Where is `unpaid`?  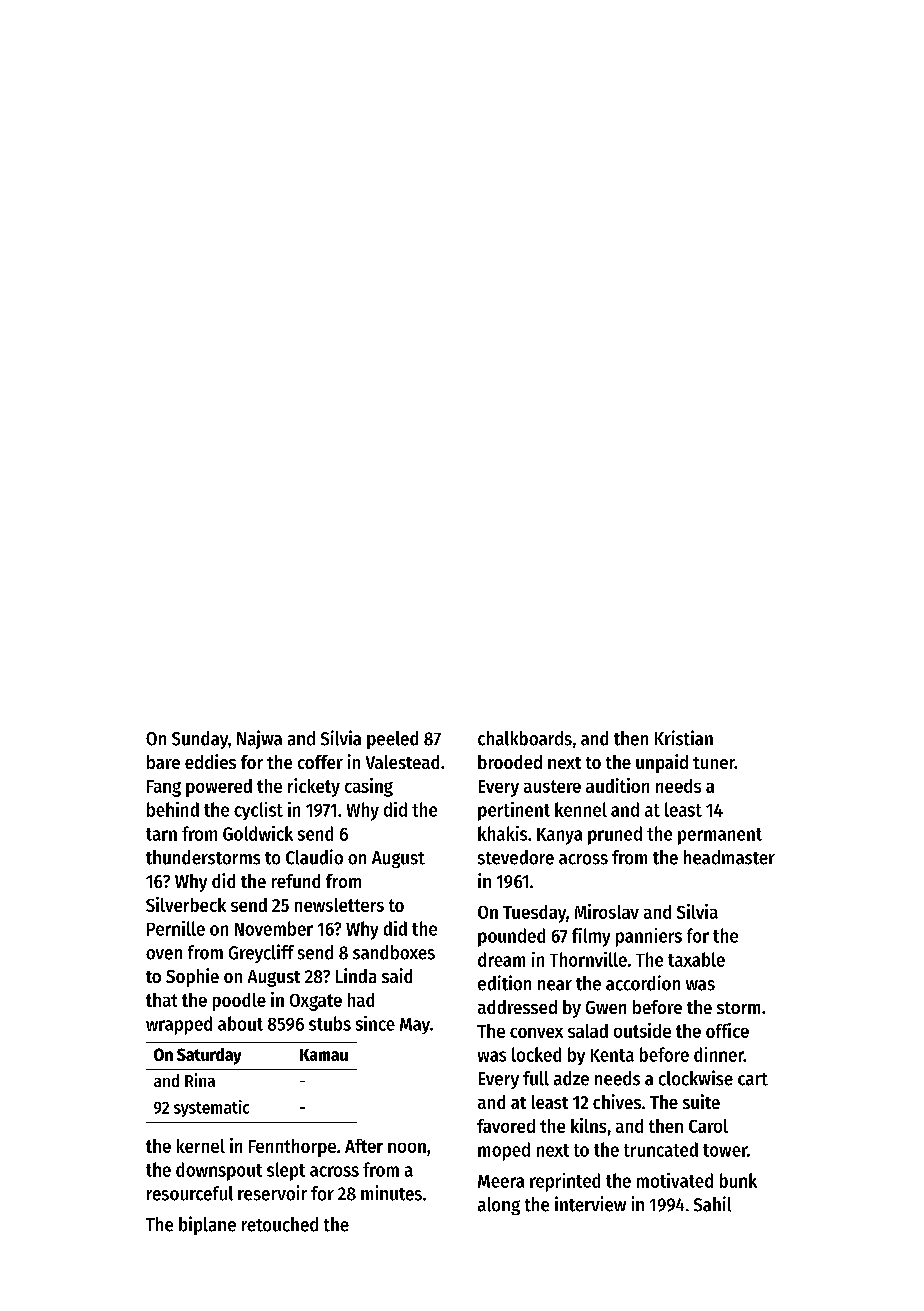
unpaid is located at coordinates (662, 763).
